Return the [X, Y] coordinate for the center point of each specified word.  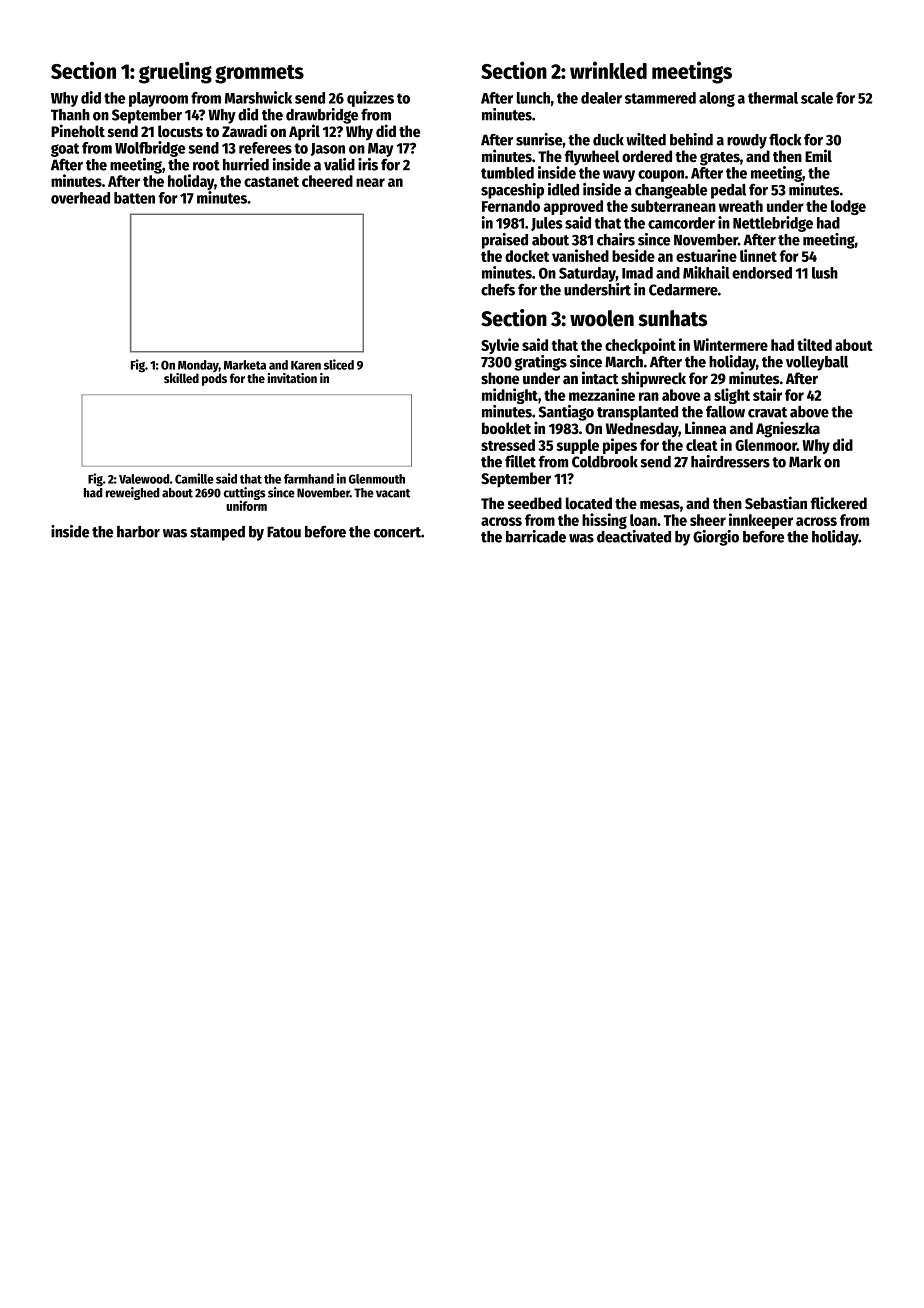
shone [500, 378]
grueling [175, 72]
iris [368, 164]
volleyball [817, 363]
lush [825, 273]
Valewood [144, 479]
